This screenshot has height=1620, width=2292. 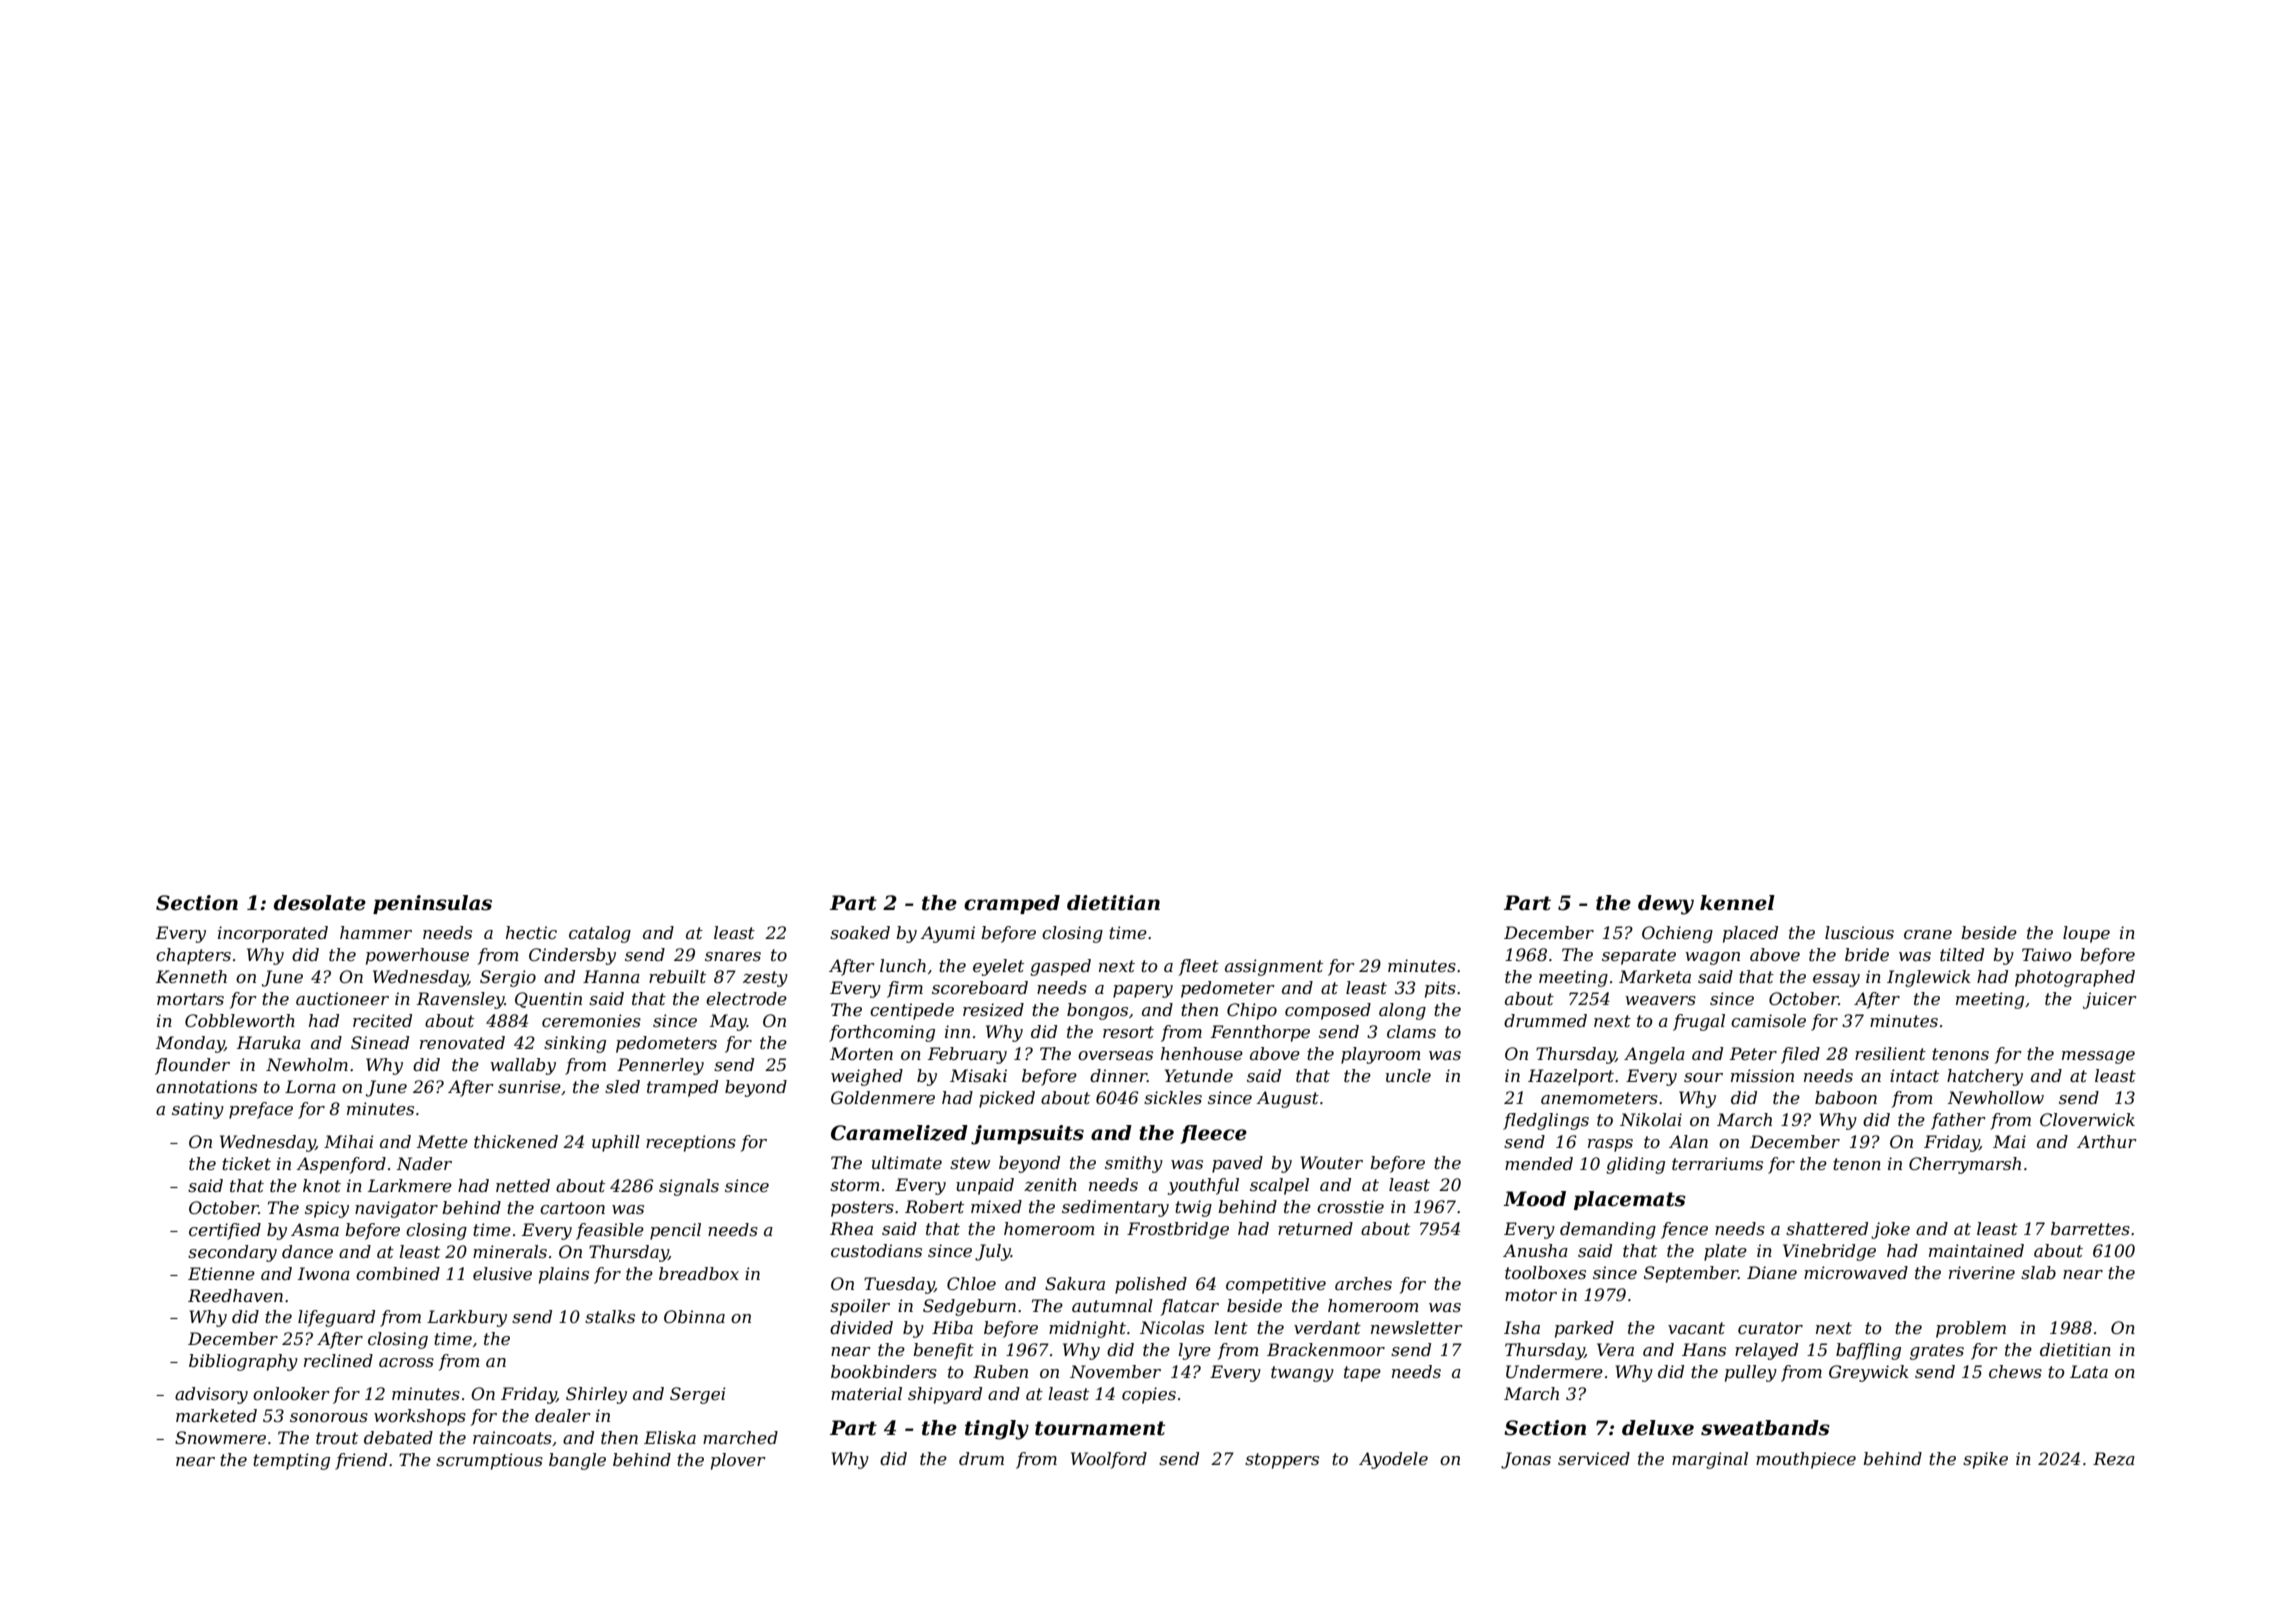 What do you see at coordinates (682, 1088) in the screenshot?
I see `tramped` at bounding box center [682, 1088].
